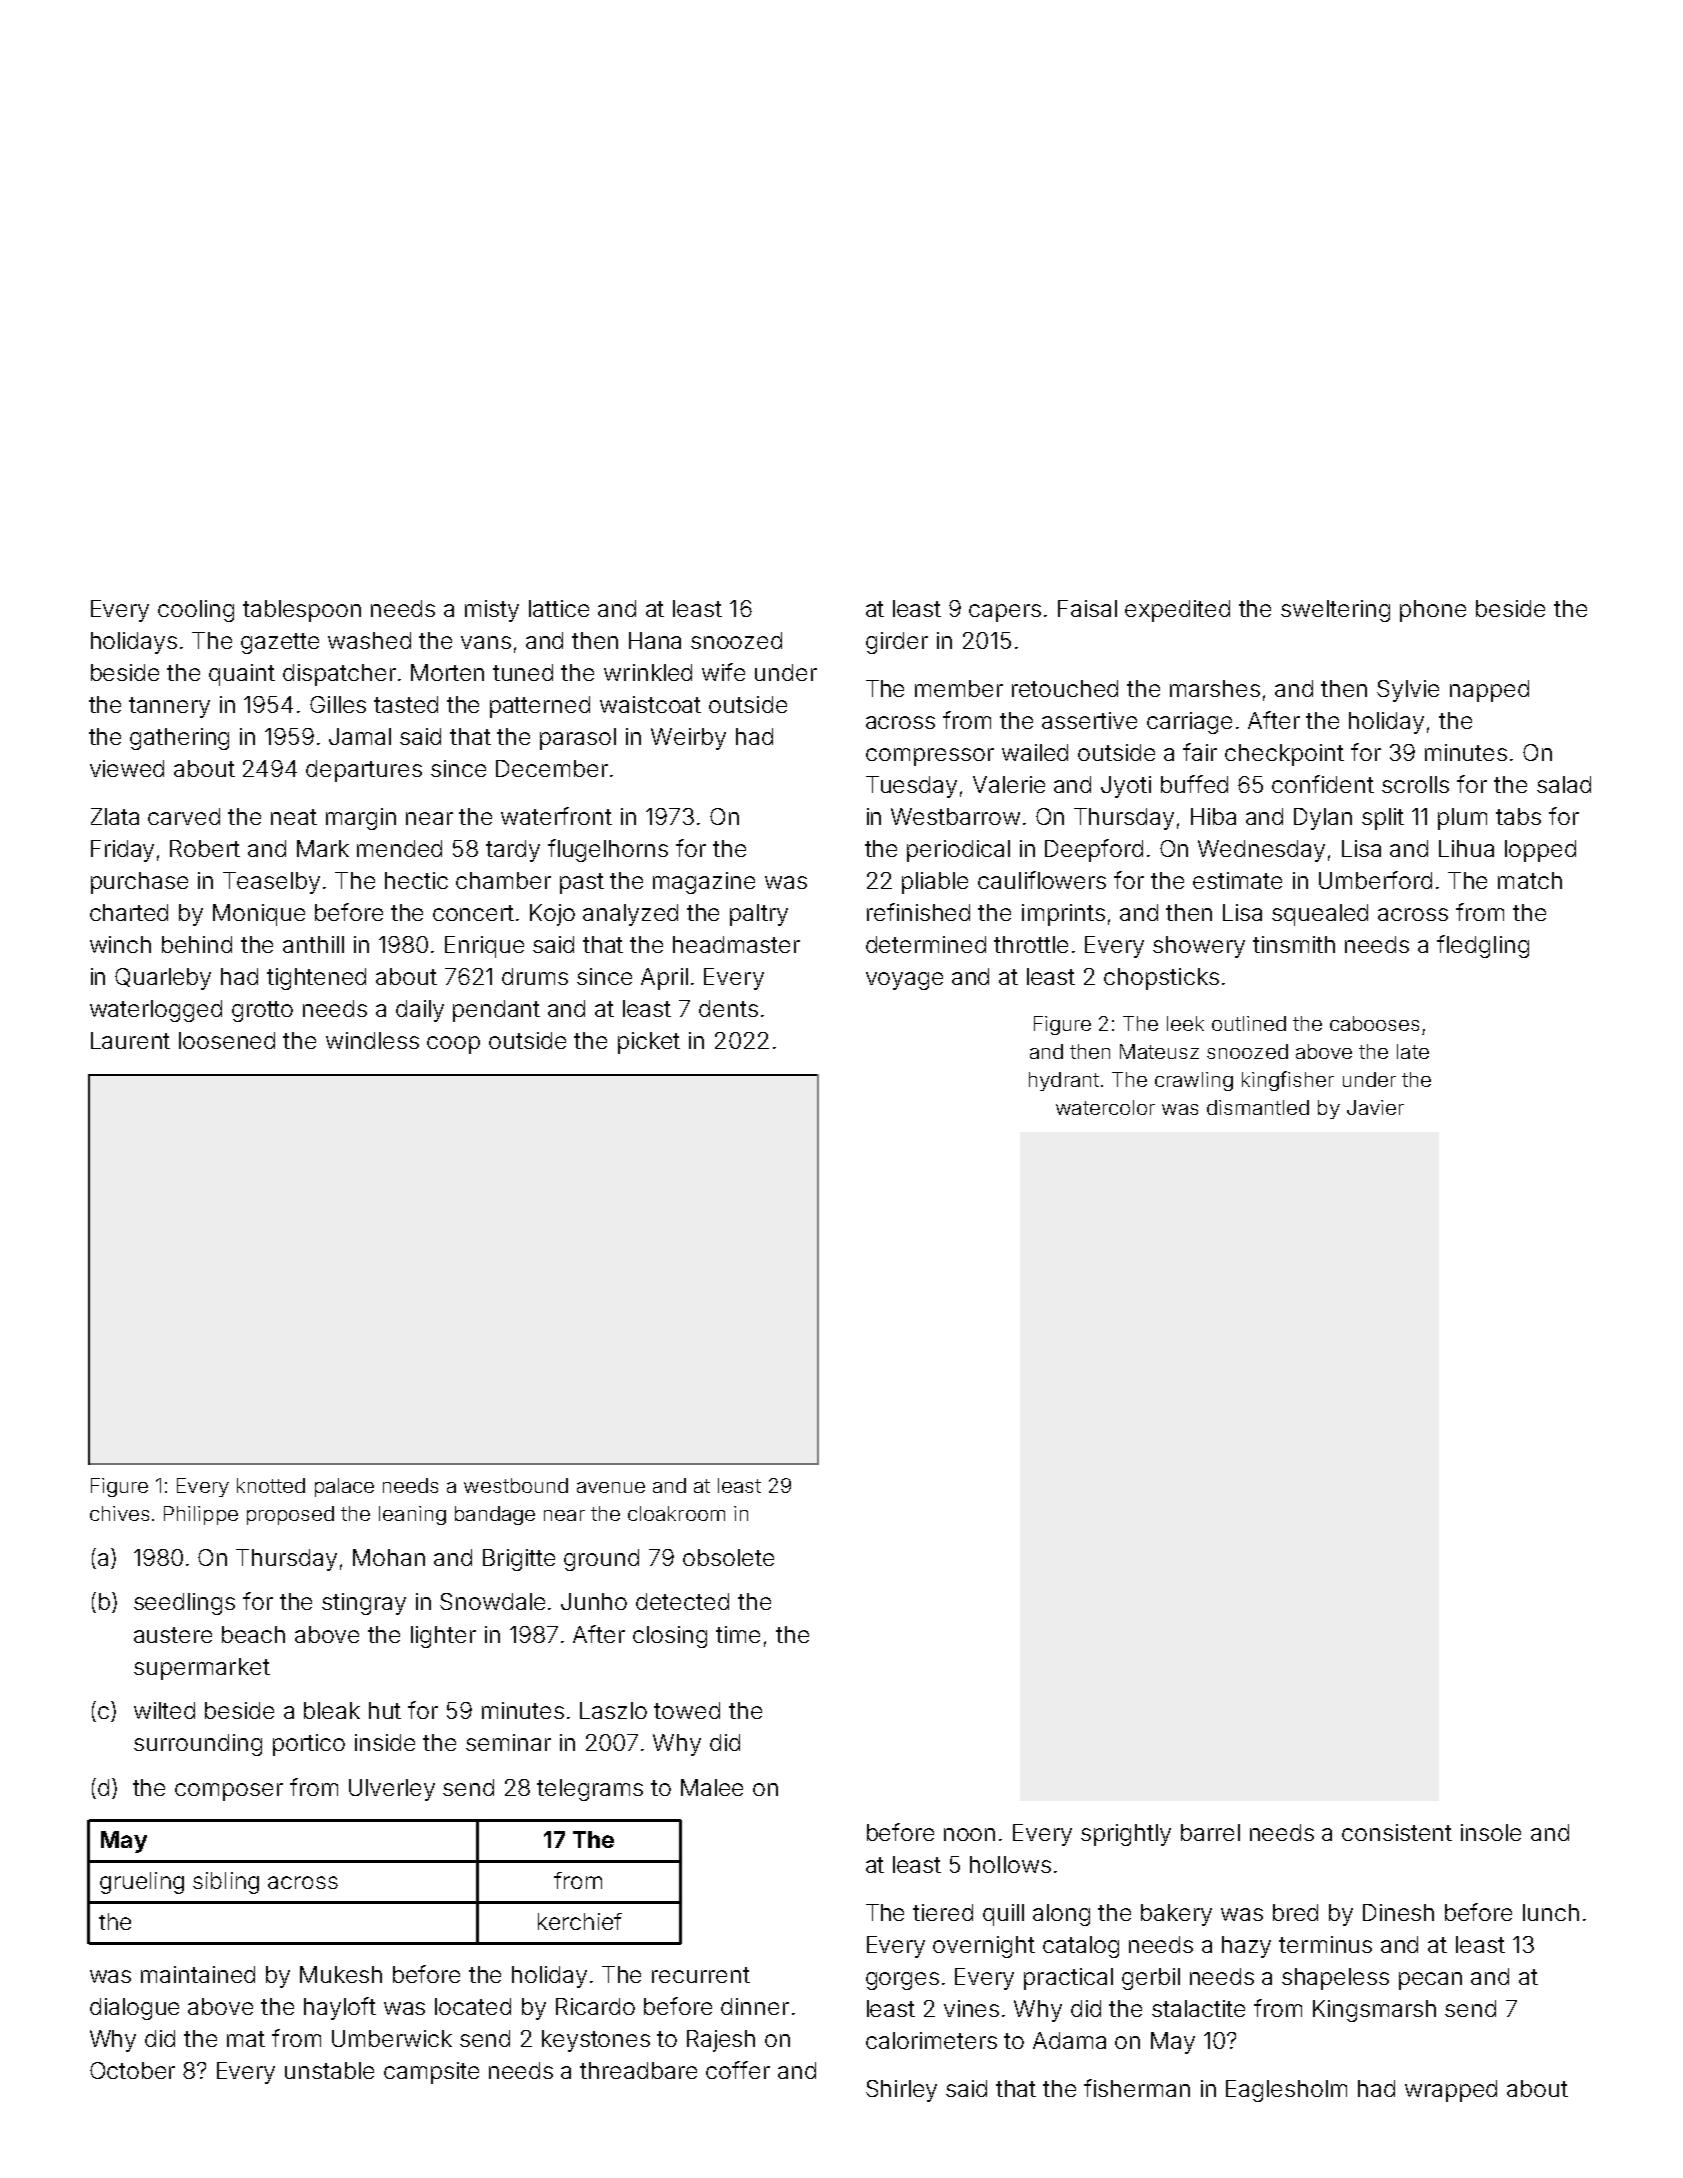 This screenshot has width=1683, height=2178. Describe the element at coordinates (492, 611) in the screenshot. I see `misty` at that location.
